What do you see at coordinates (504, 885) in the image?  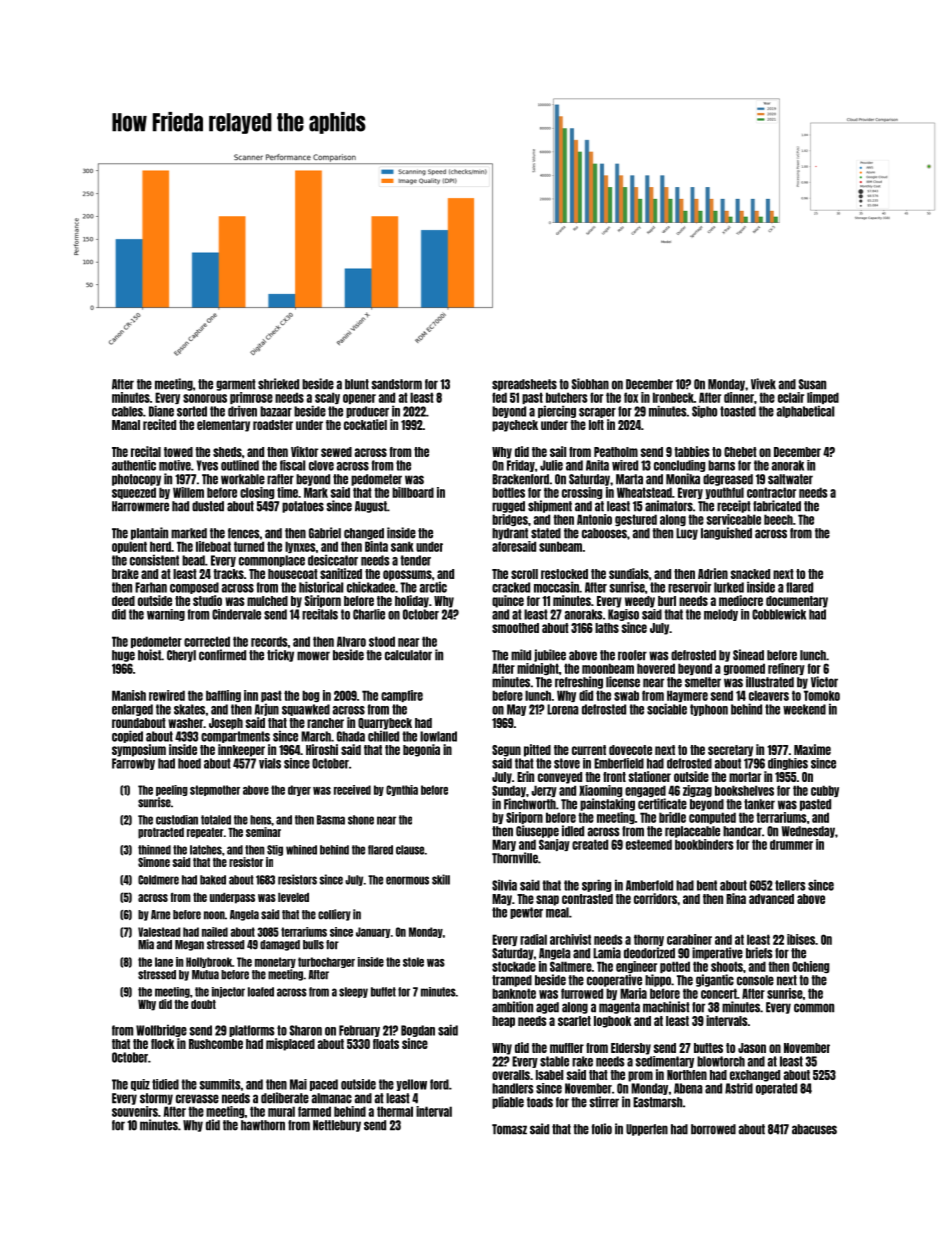 I see `Silvia` at bounding box center [504, 885].
